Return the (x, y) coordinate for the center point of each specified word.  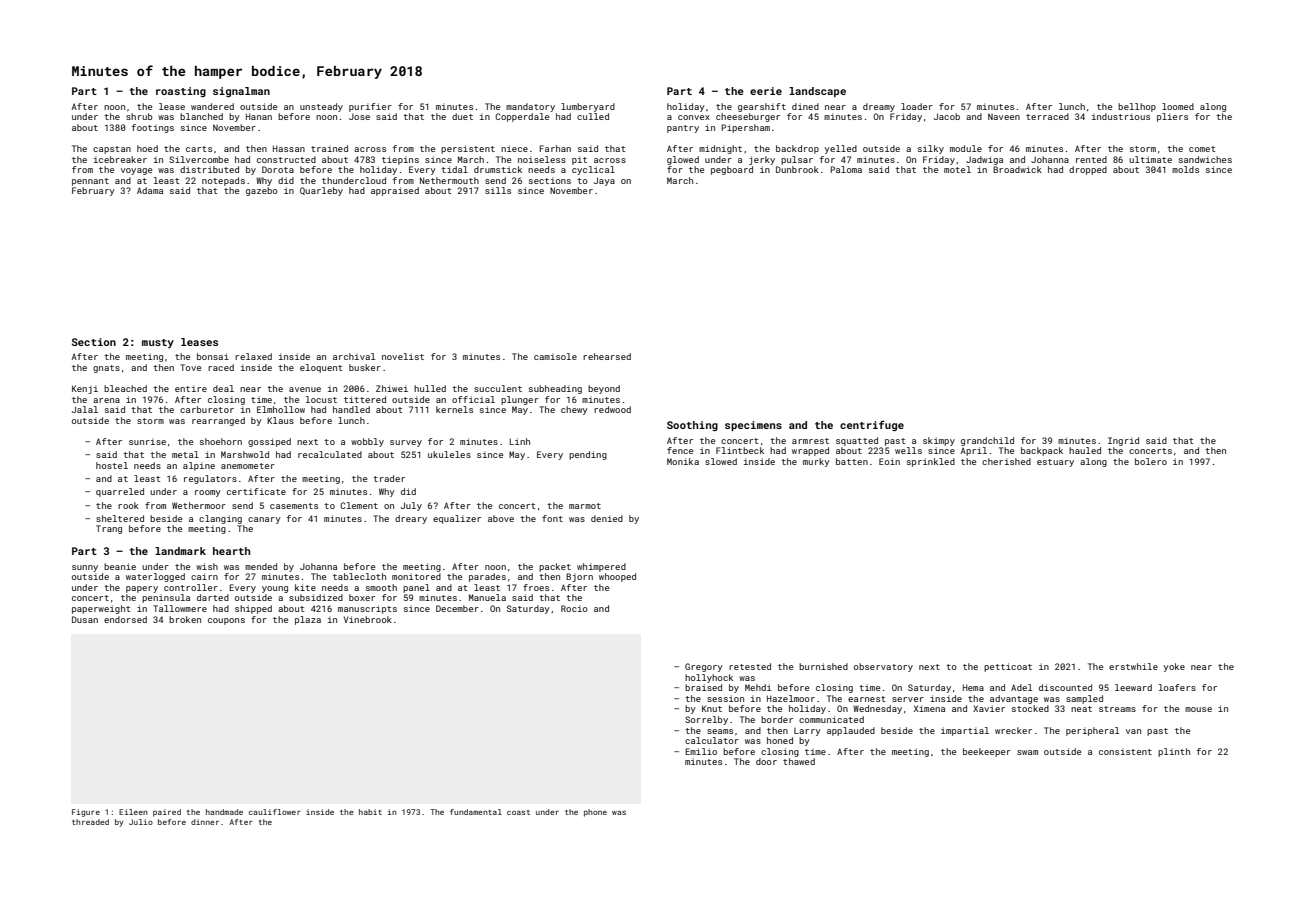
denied (607, 518)
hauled (1085, 450)
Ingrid (1123, 441)
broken (185, 619)
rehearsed (607, 356)
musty (158, 343)
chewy (574, 410)
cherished (1006, 461)
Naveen (1004, 116)
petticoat (1008, 667)
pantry (683, 129)
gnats (106, 369)
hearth (231, 551)
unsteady (321, 107)
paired (167, 813)
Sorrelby (706, 720)
